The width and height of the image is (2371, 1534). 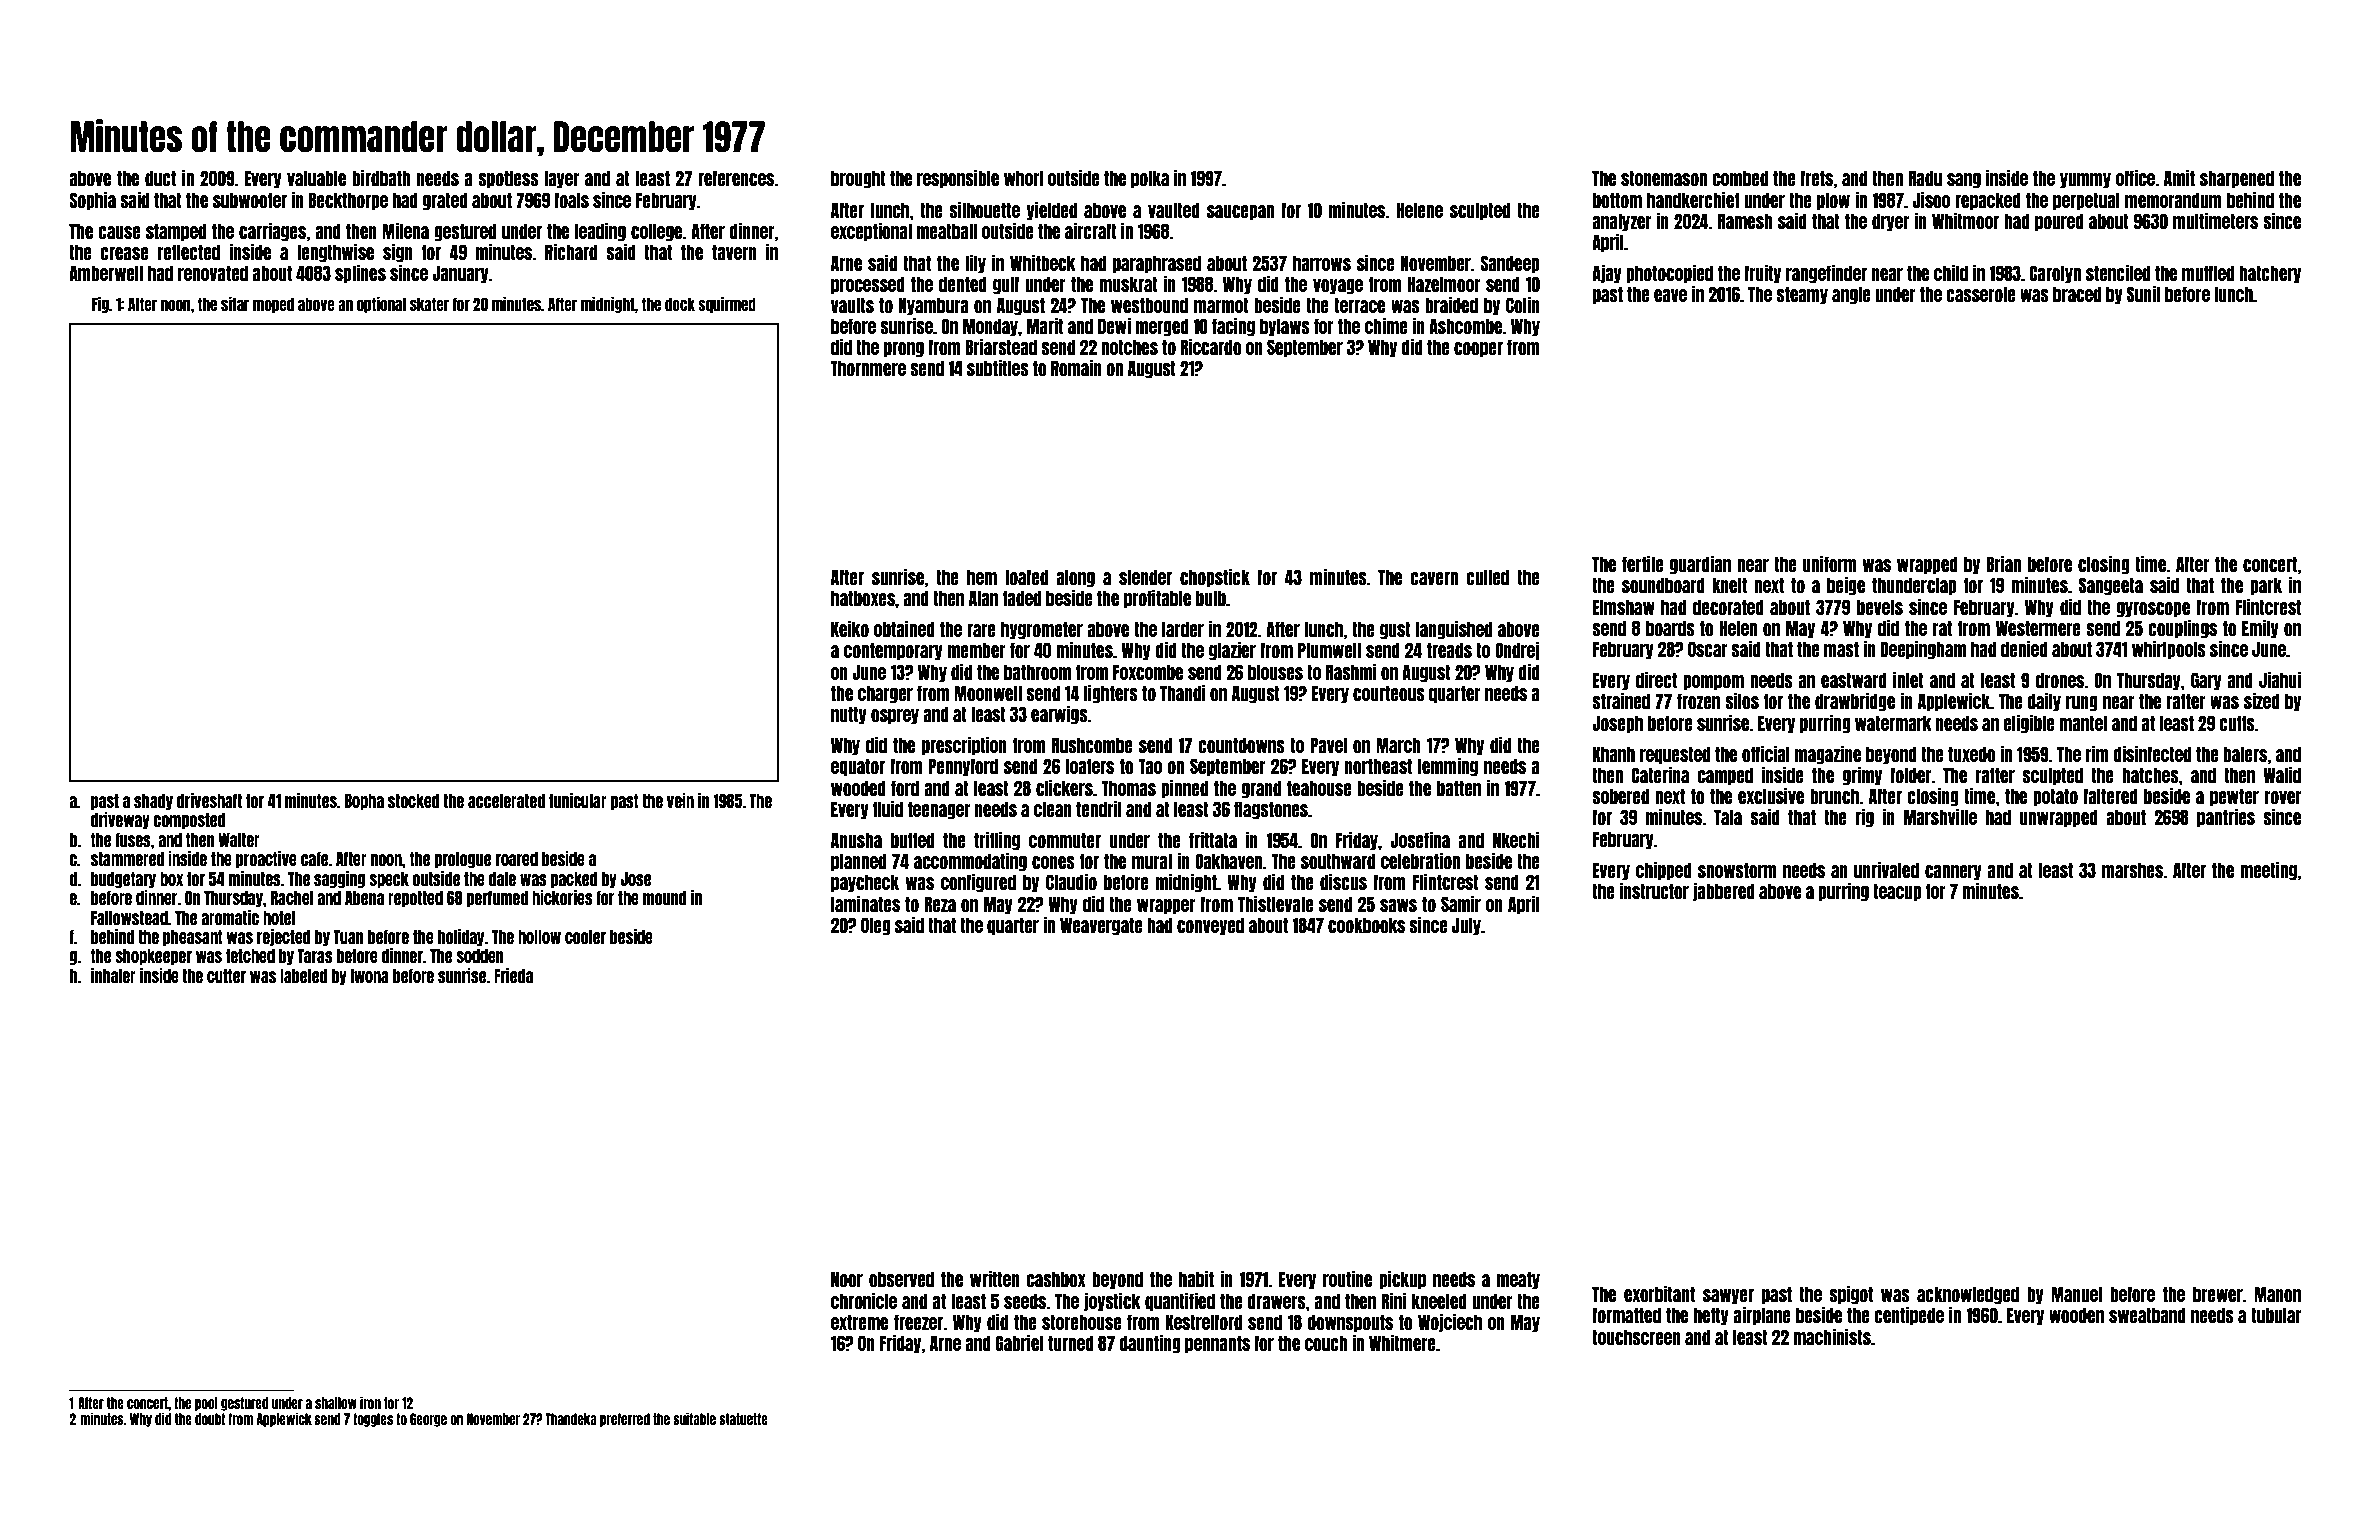 I want to click on loafers, so click(x=1090, y=766).
